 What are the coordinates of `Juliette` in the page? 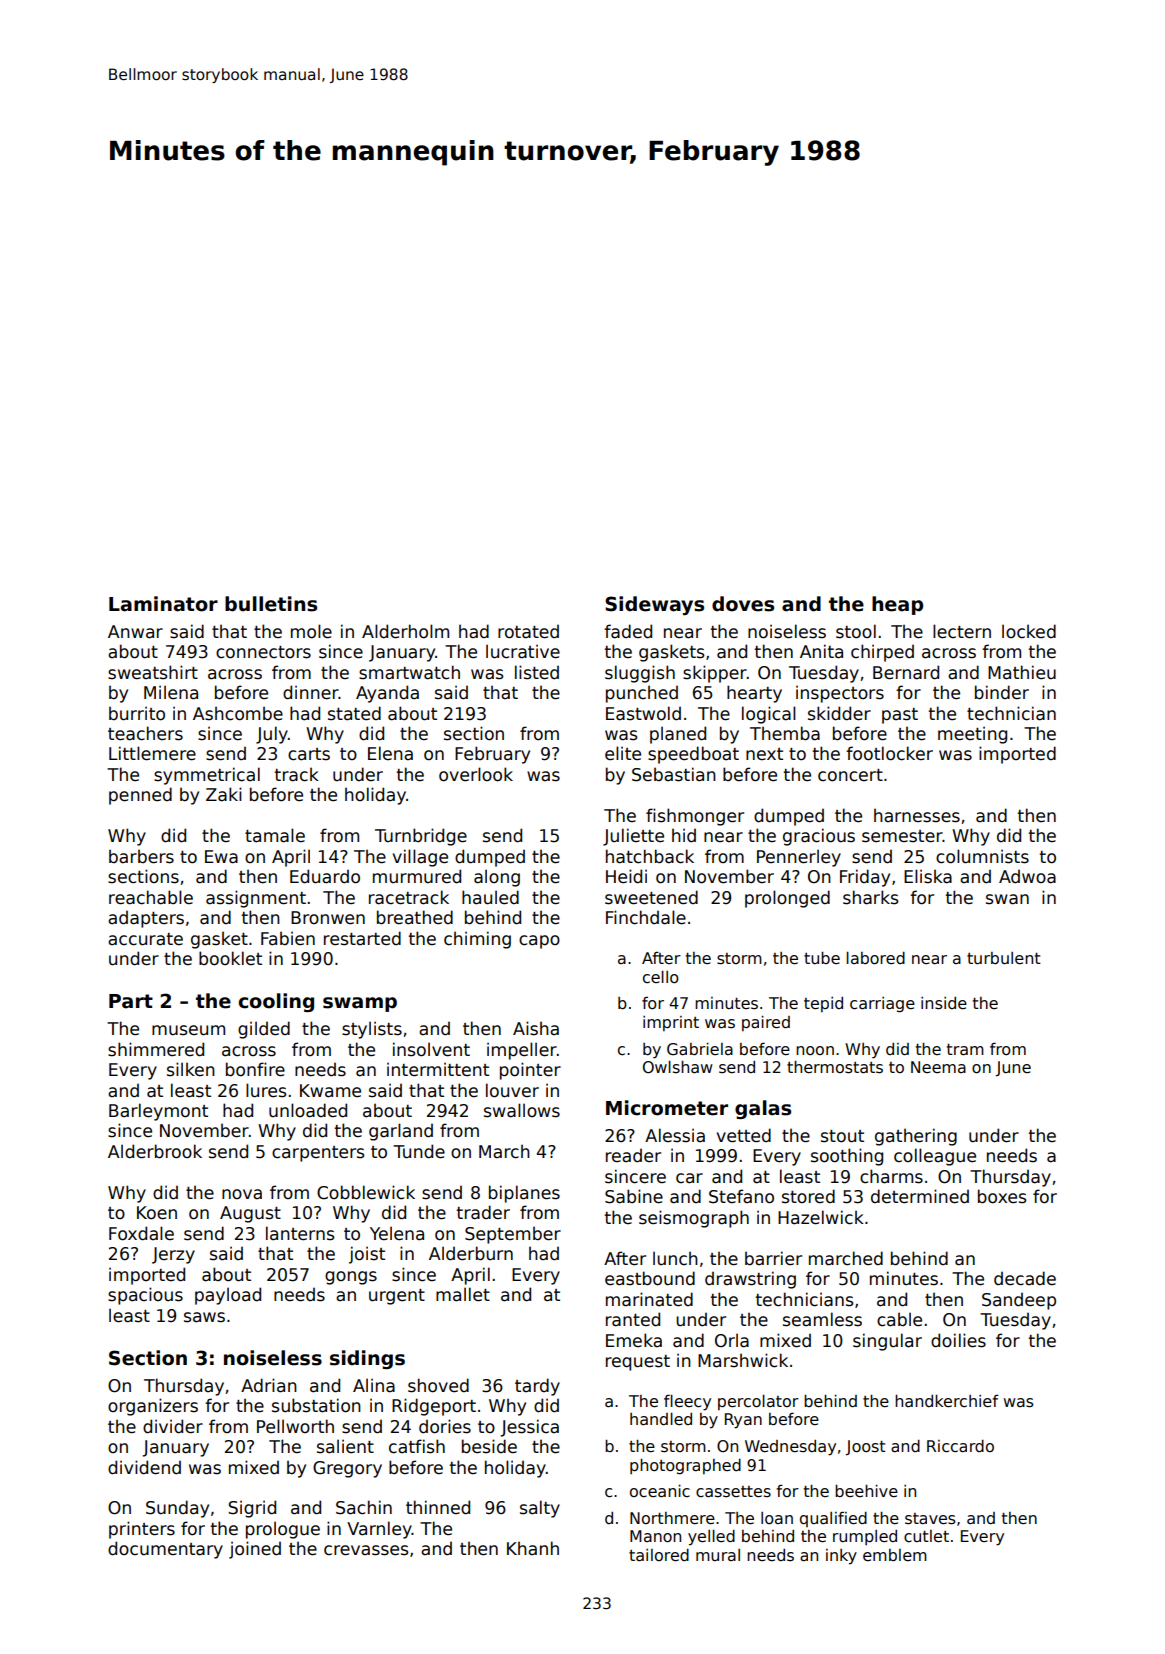 It's located at (633, 837).
